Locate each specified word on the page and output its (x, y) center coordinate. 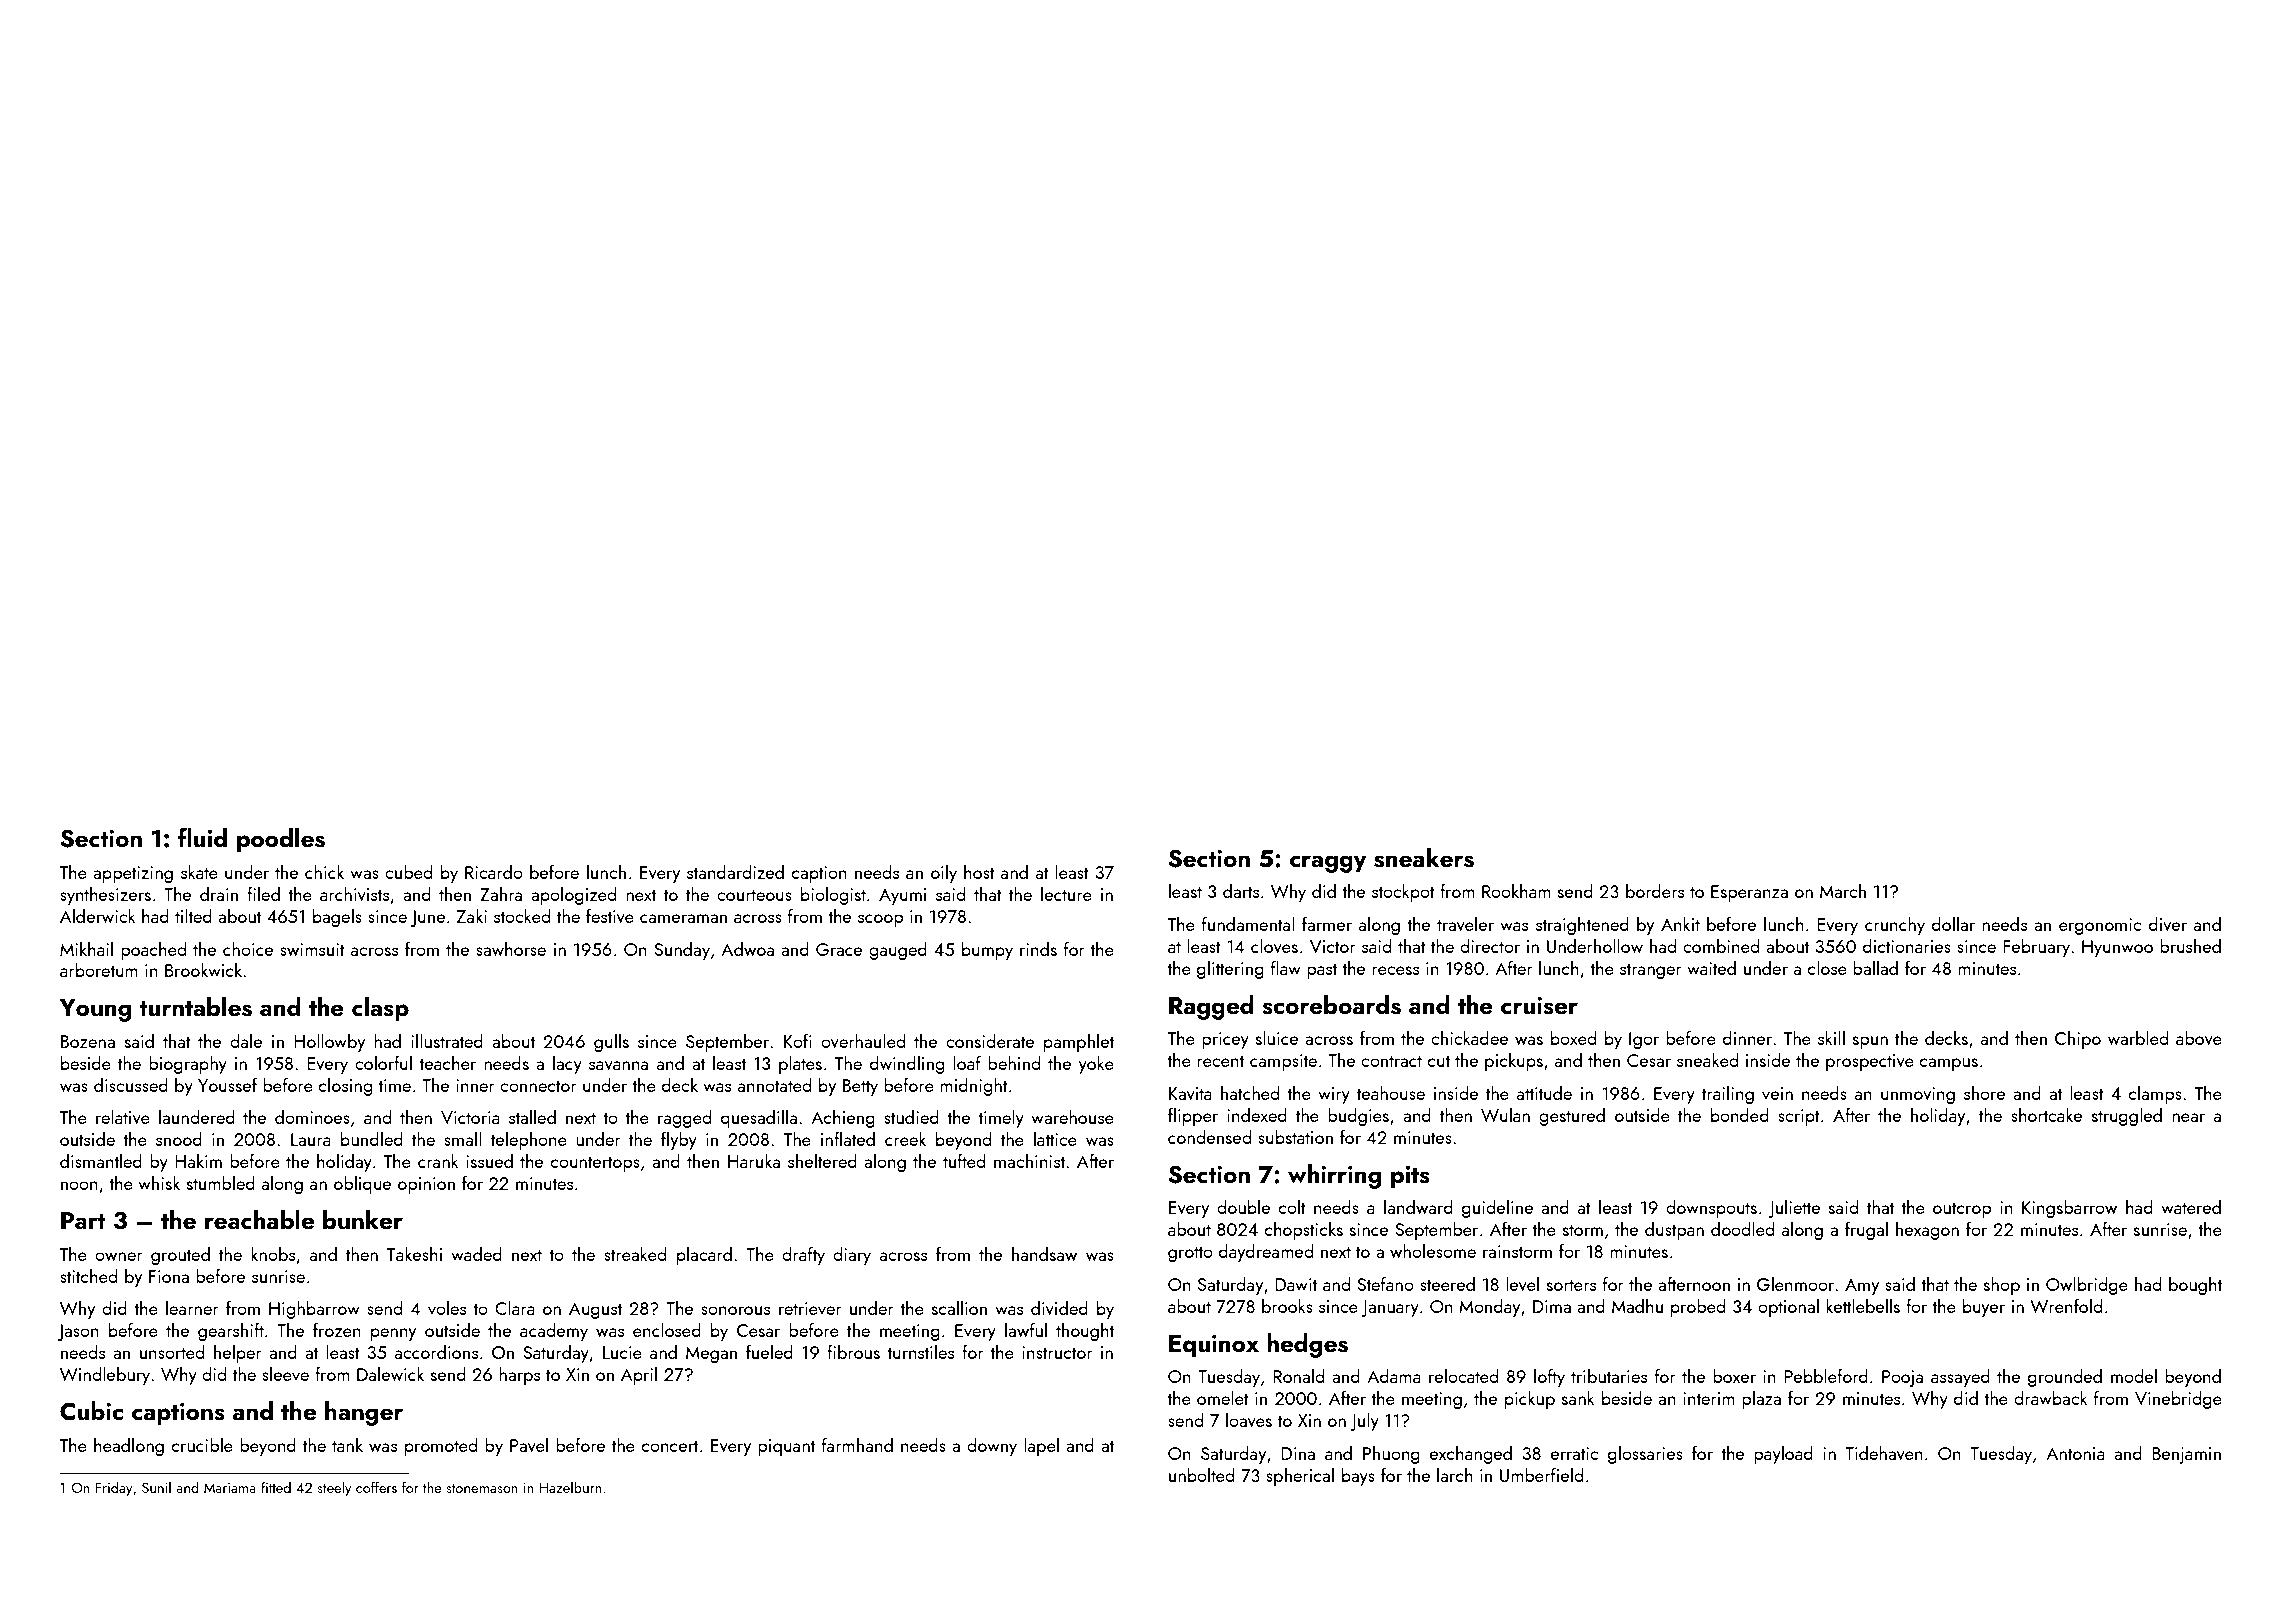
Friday (114, 1488)
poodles (281, 840)
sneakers (1424, 858)
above (2199, 1038)
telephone (529, 1141)
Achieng (843, 1119)
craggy (1328, 864)
